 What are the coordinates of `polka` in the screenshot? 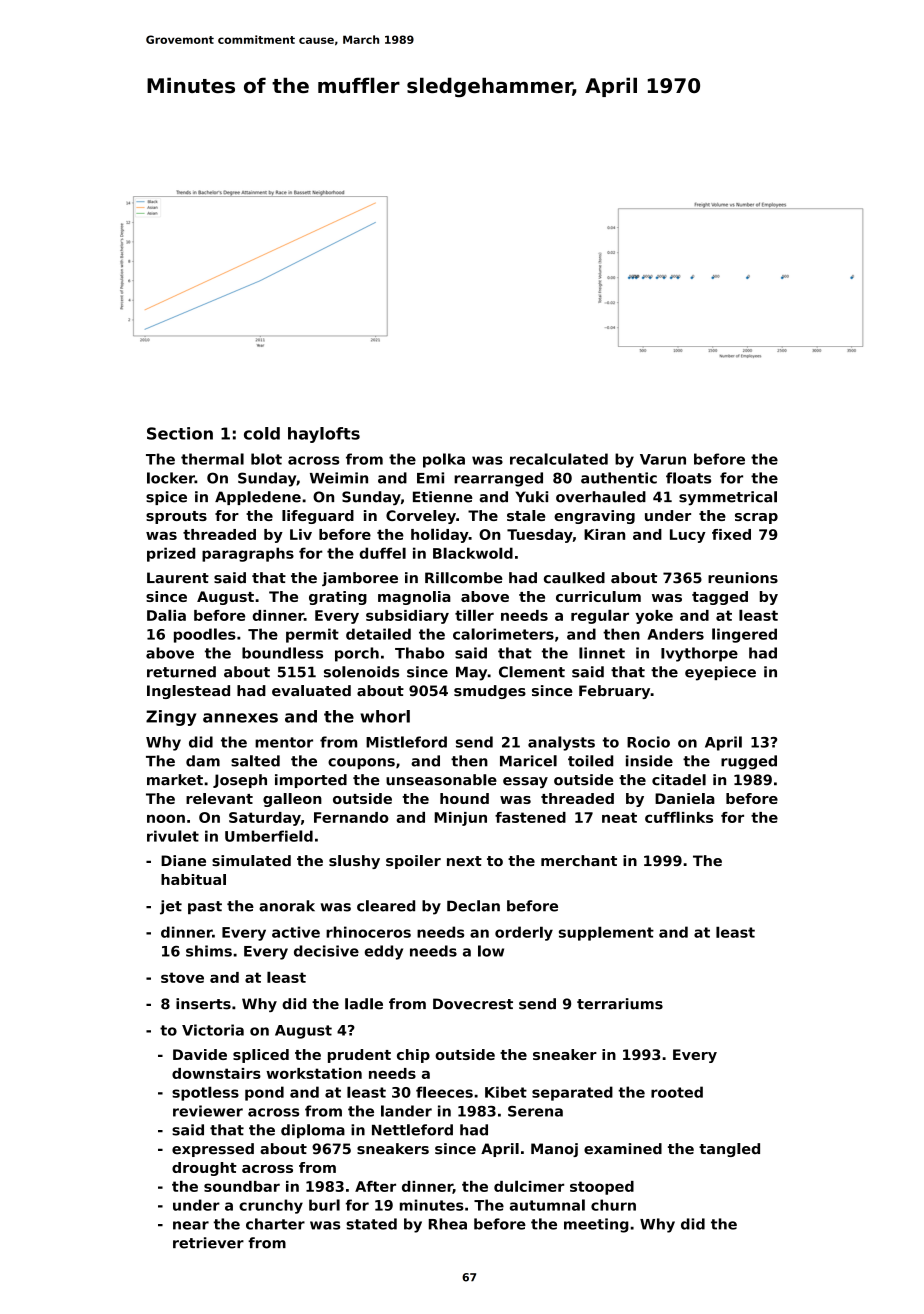 It's located at (444, 460).
